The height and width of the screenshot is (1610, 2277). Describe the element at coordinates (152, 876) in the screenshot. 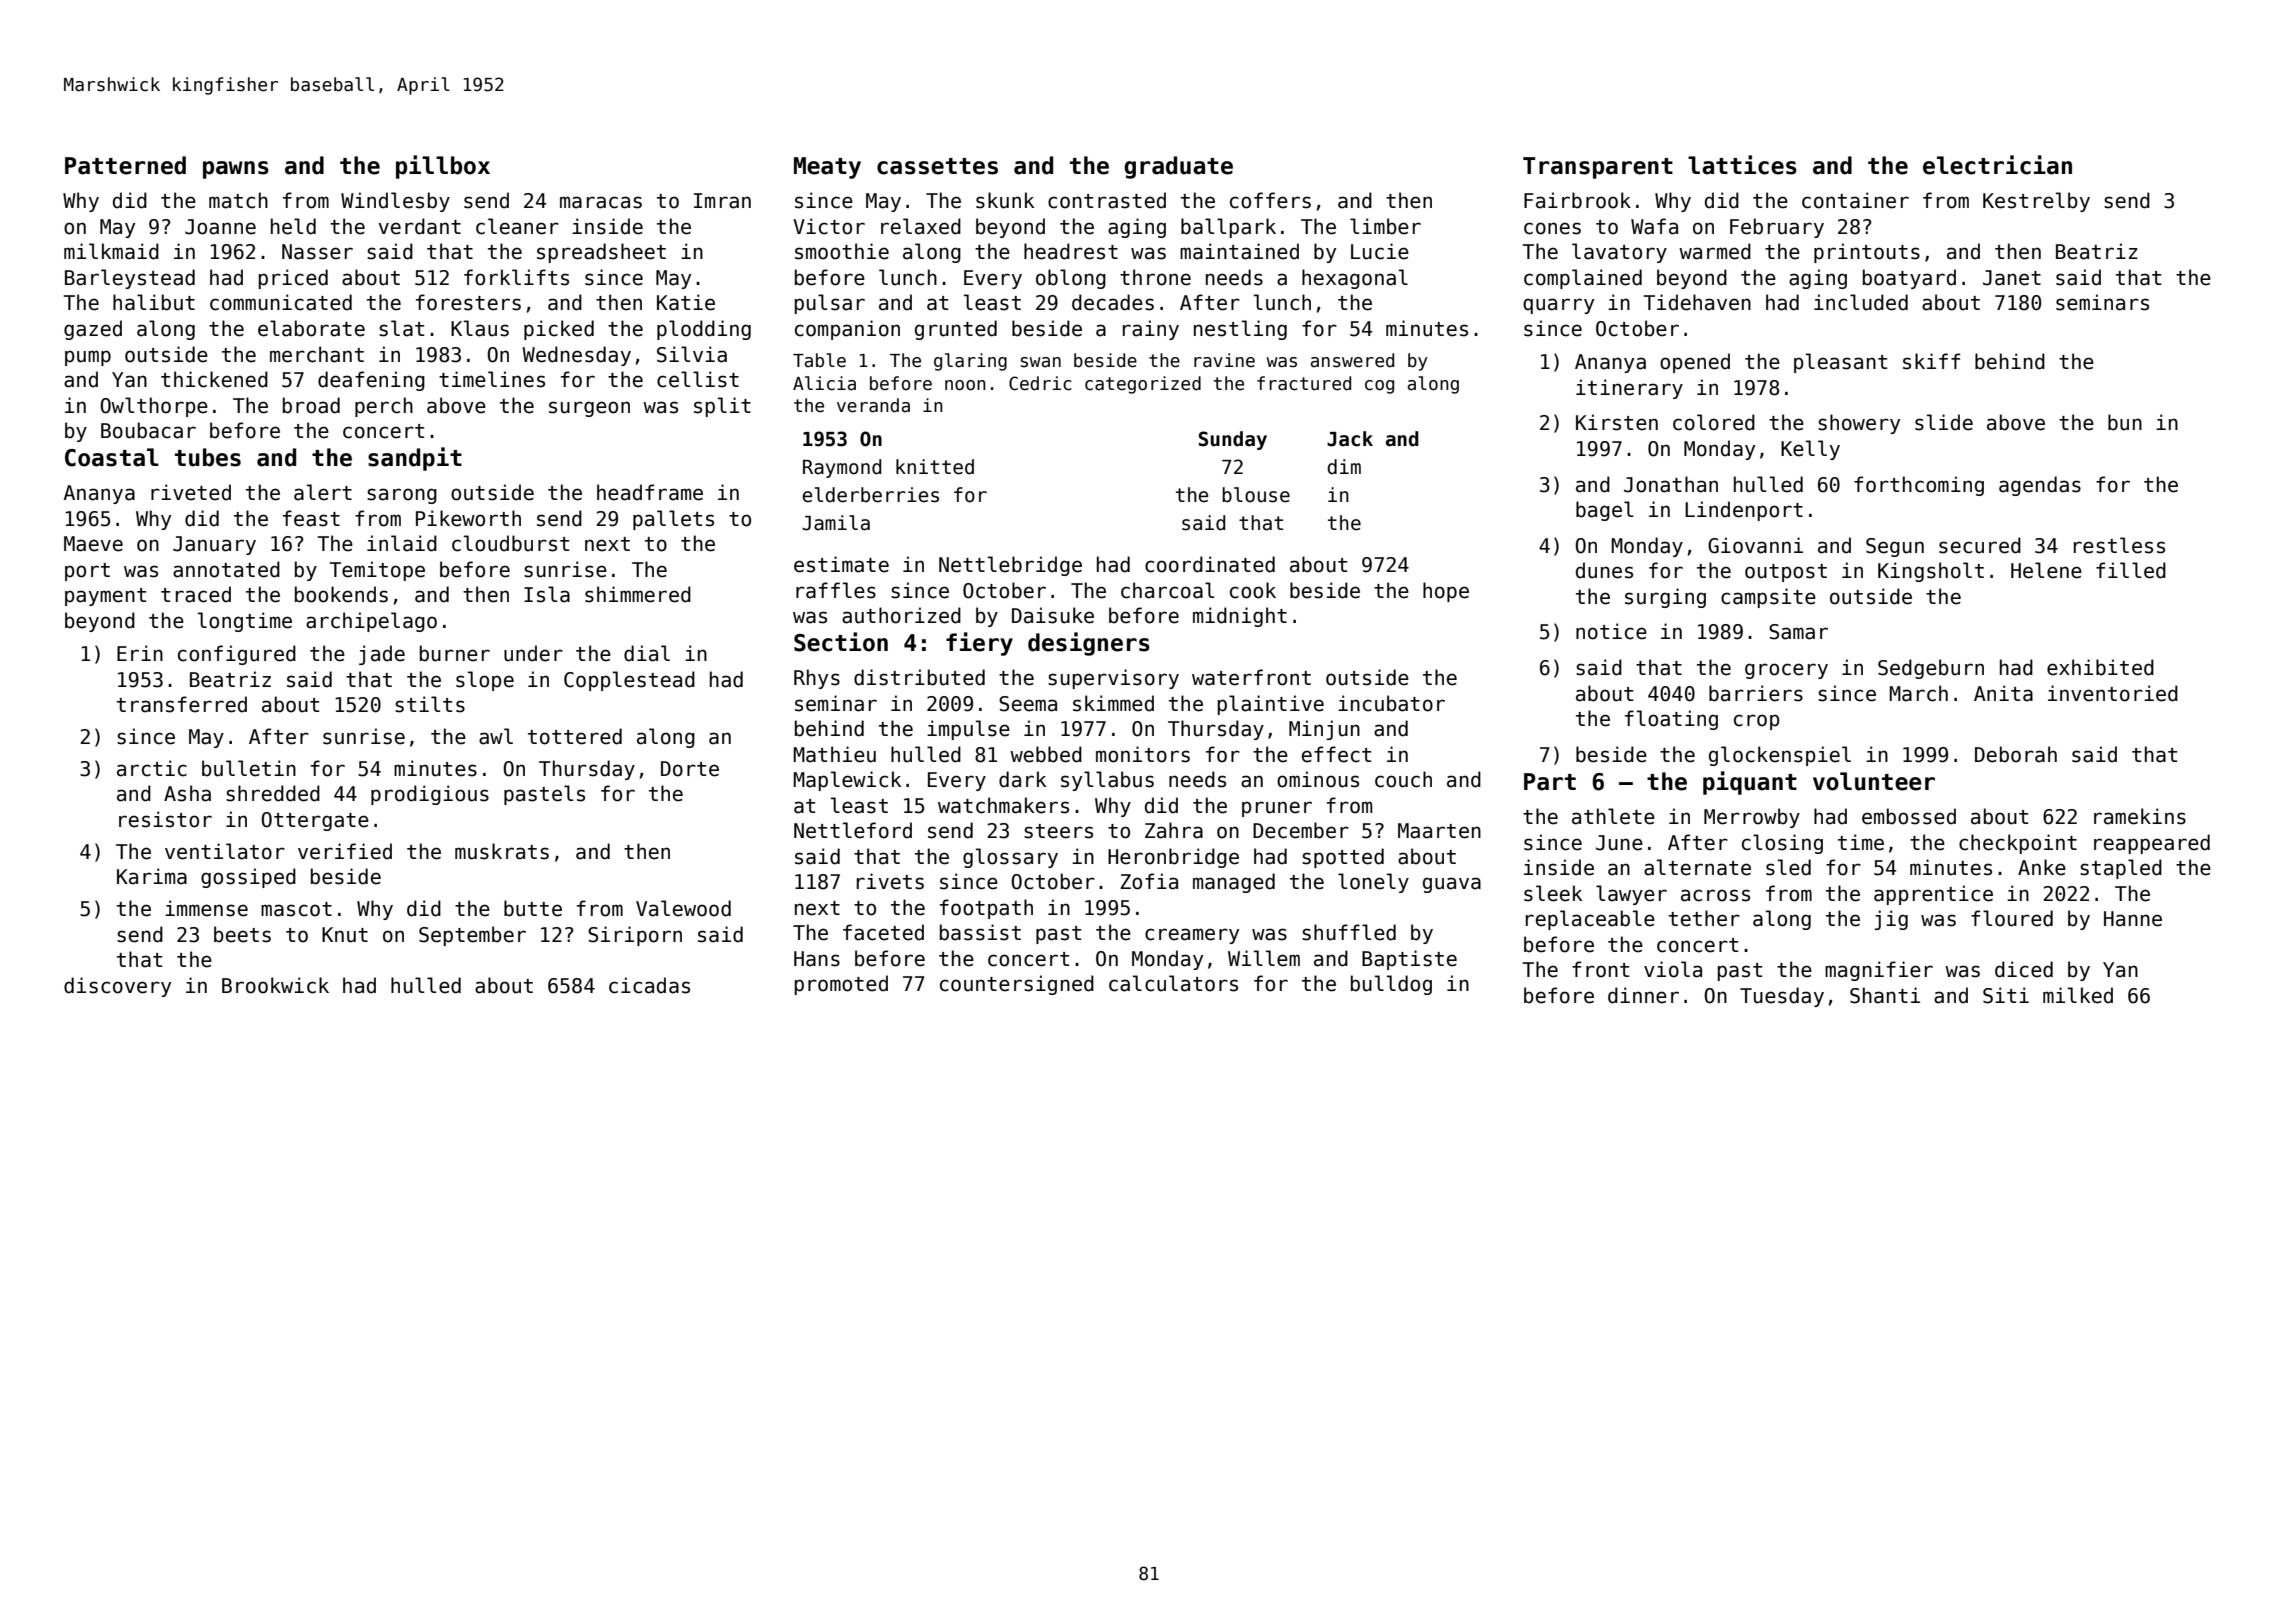

I see `Karima` at that location.
